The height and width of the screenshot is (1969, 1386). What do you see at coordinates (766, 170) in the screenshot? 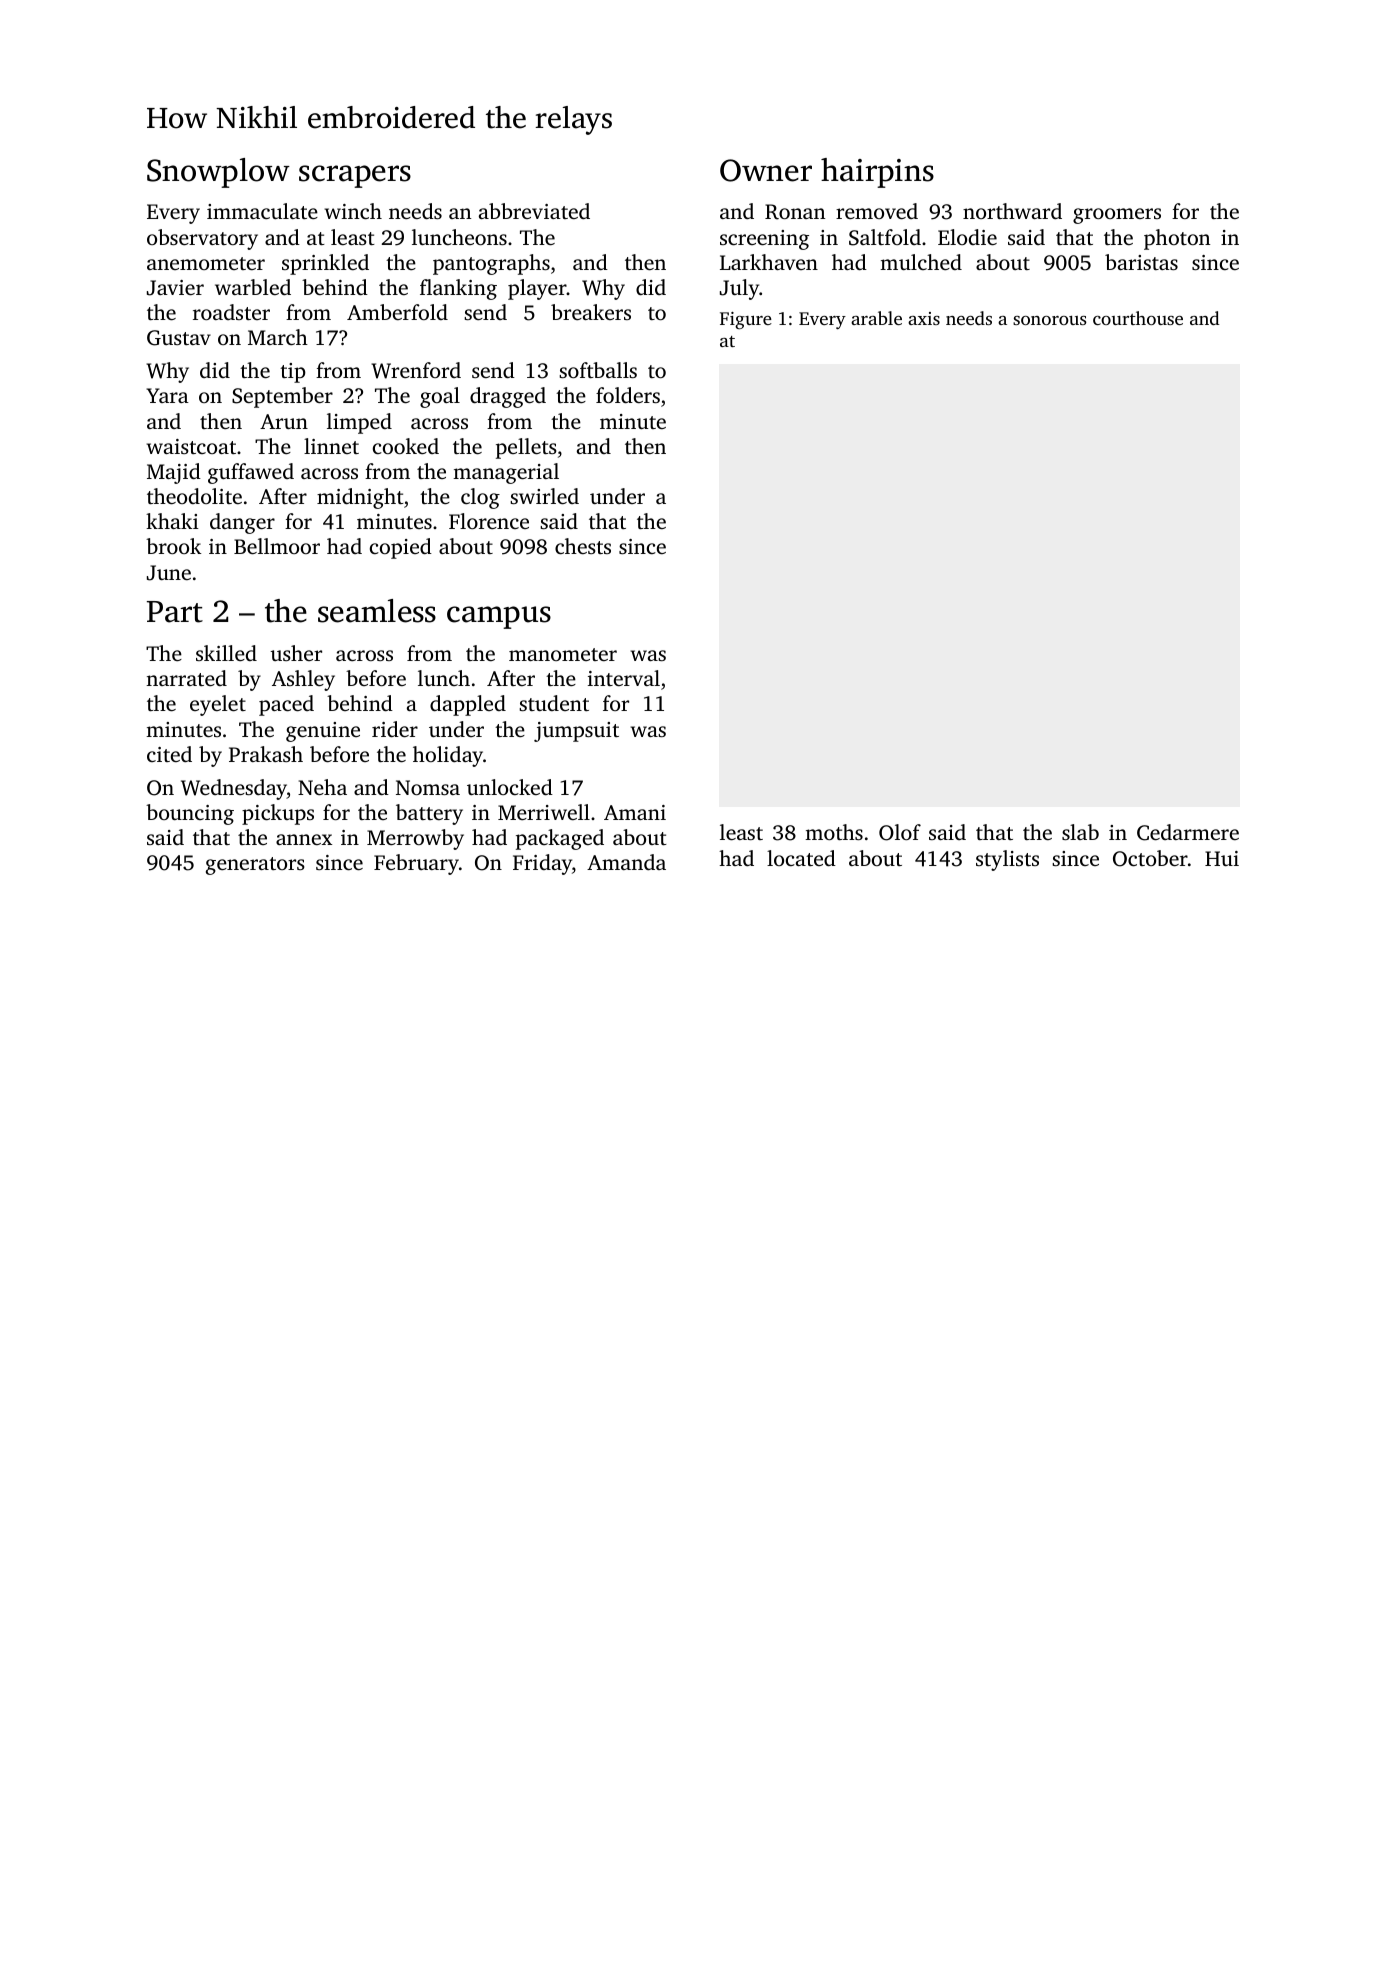
I see `Owner` at bounding box center [766, 170].
